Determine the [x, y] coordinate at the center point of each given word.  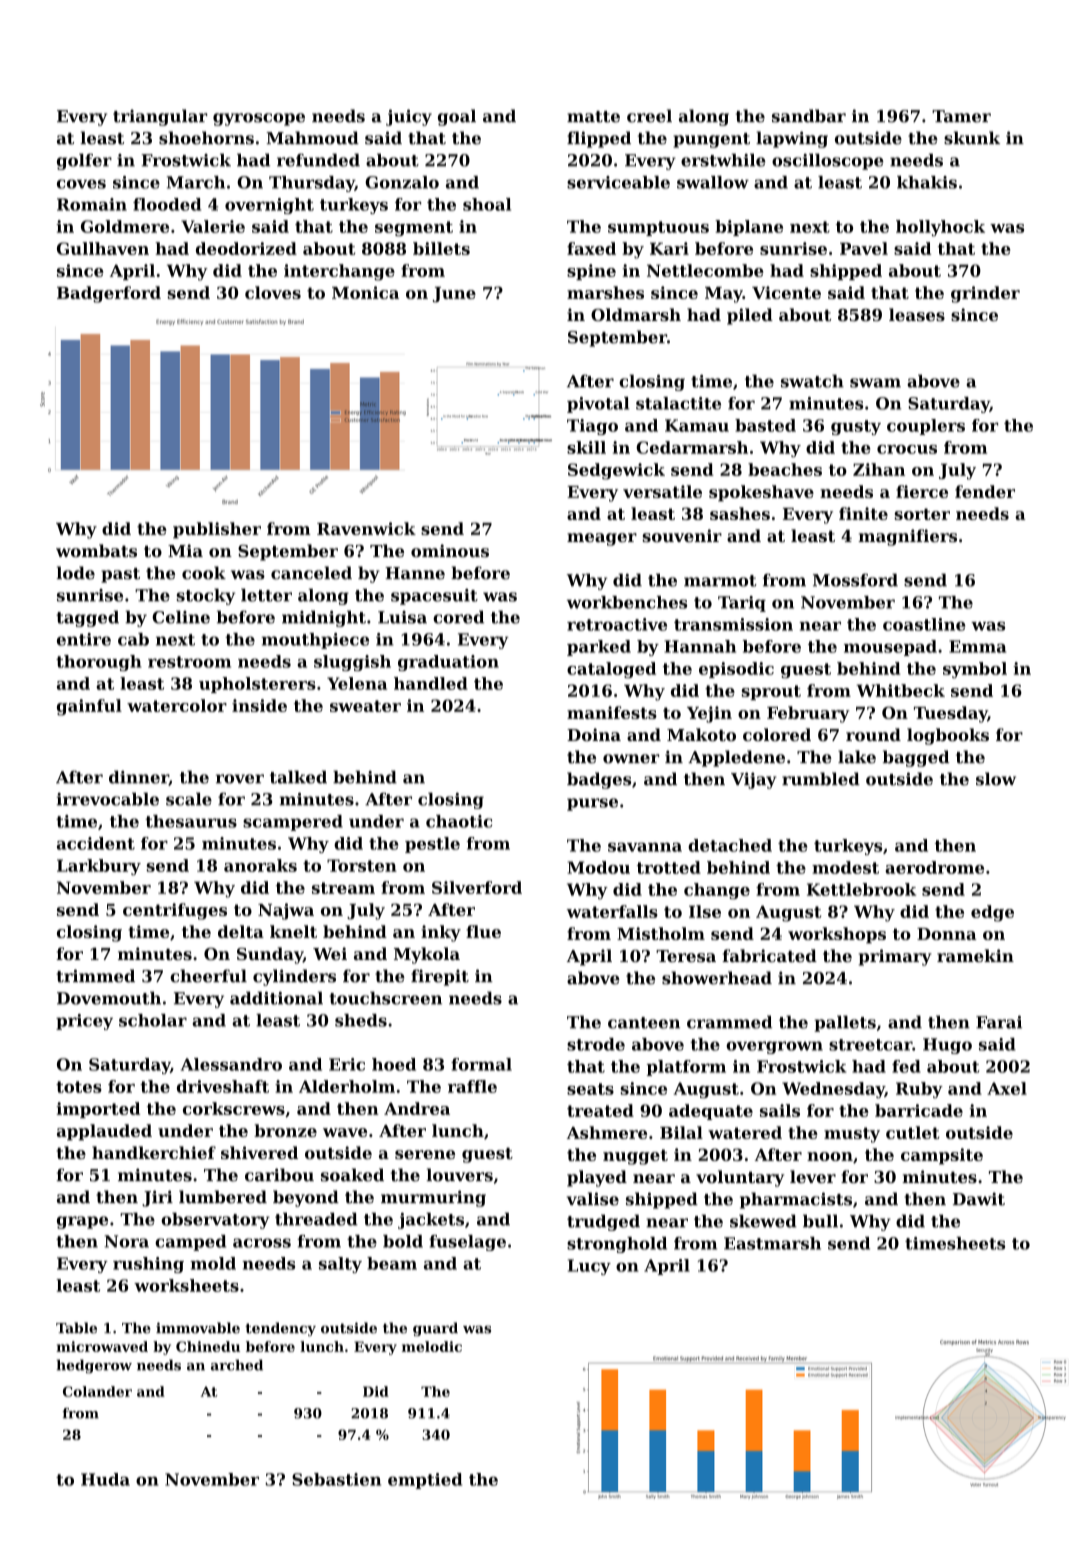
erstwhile [723, 160]
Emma [977, 646]
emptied [425, 1481]
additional [276, 998]
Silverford [477, 887]
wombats [96, 550]
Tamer [961, 116]
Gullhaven [103, 248]
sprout [771, 692]
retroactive [617, 624]
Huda [105, 1479]
